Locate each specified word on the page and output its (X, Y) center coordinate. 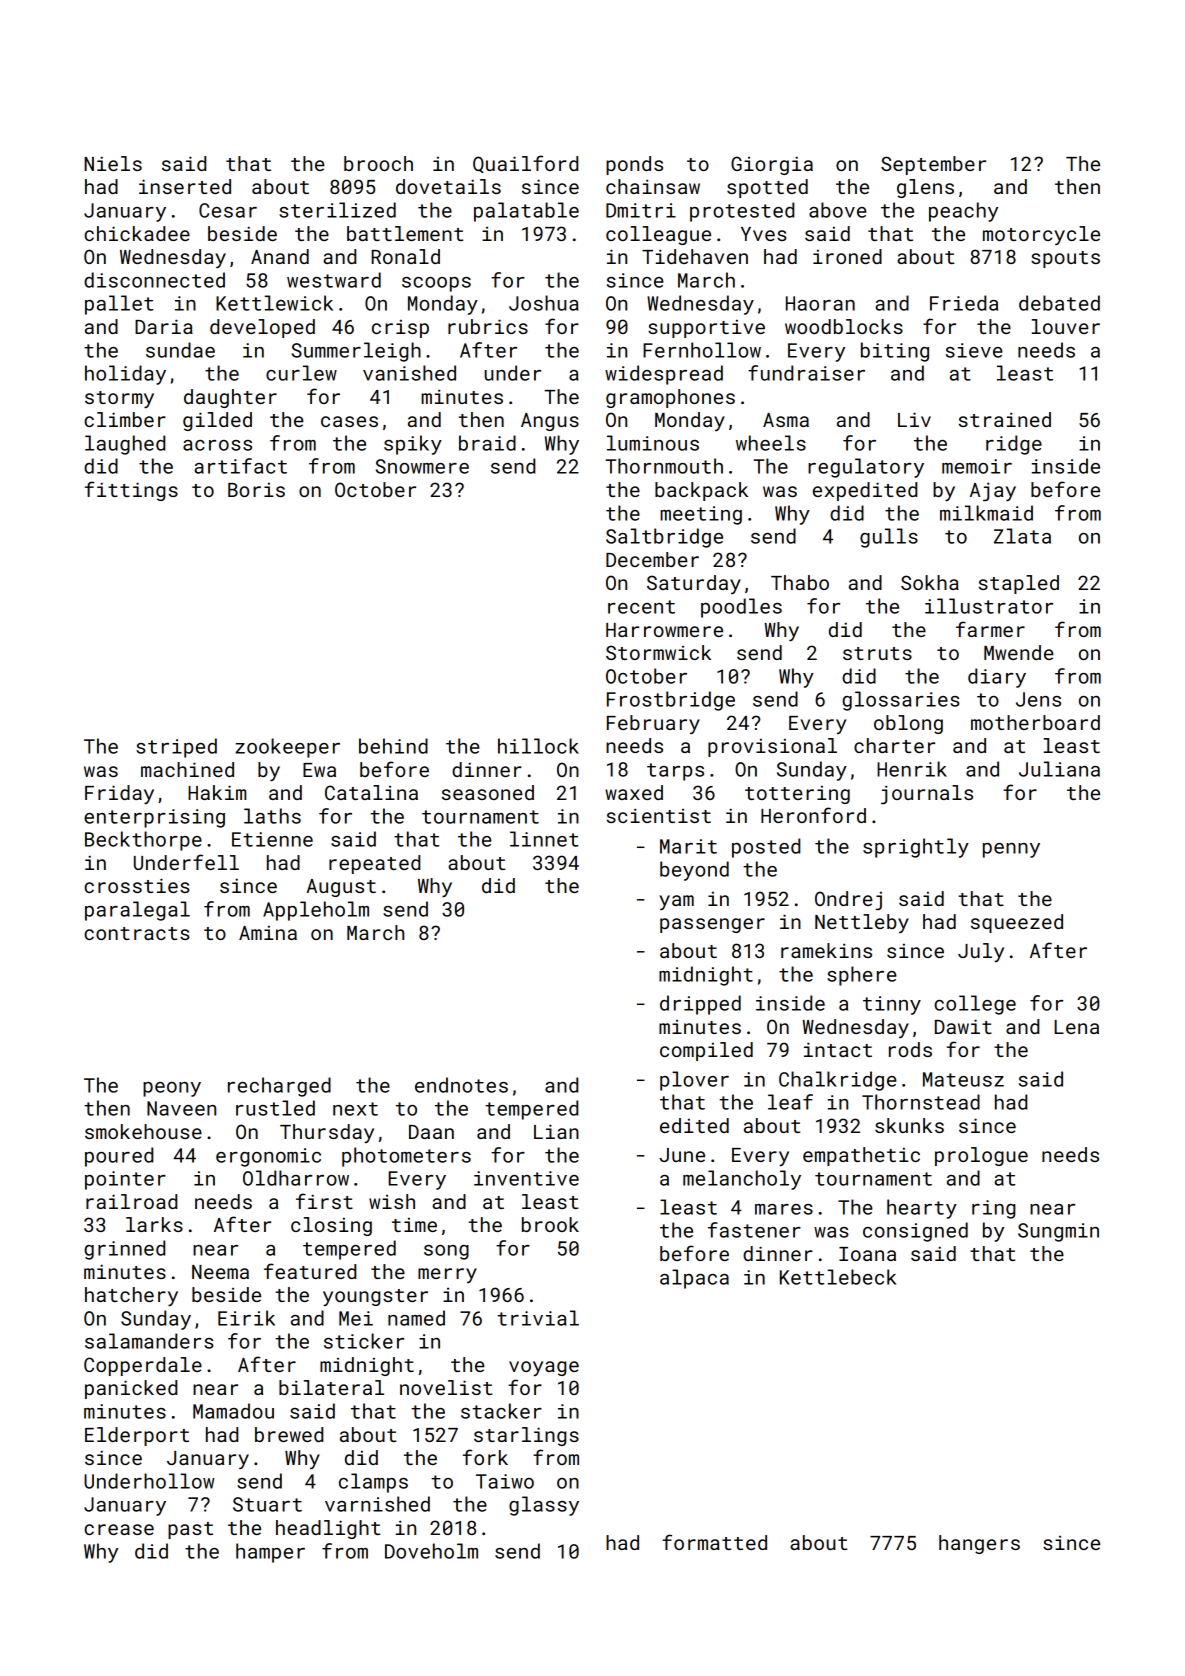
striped (176, 748)
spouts (1065, 259)
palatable (526, 212)
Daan (431, 1132)
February (653, 724)
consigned (915, 1232)
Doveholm (431, 1551)
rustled (275, 1108)
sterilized (337, 210)
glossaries (901, 701)
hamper (270, 1553)
